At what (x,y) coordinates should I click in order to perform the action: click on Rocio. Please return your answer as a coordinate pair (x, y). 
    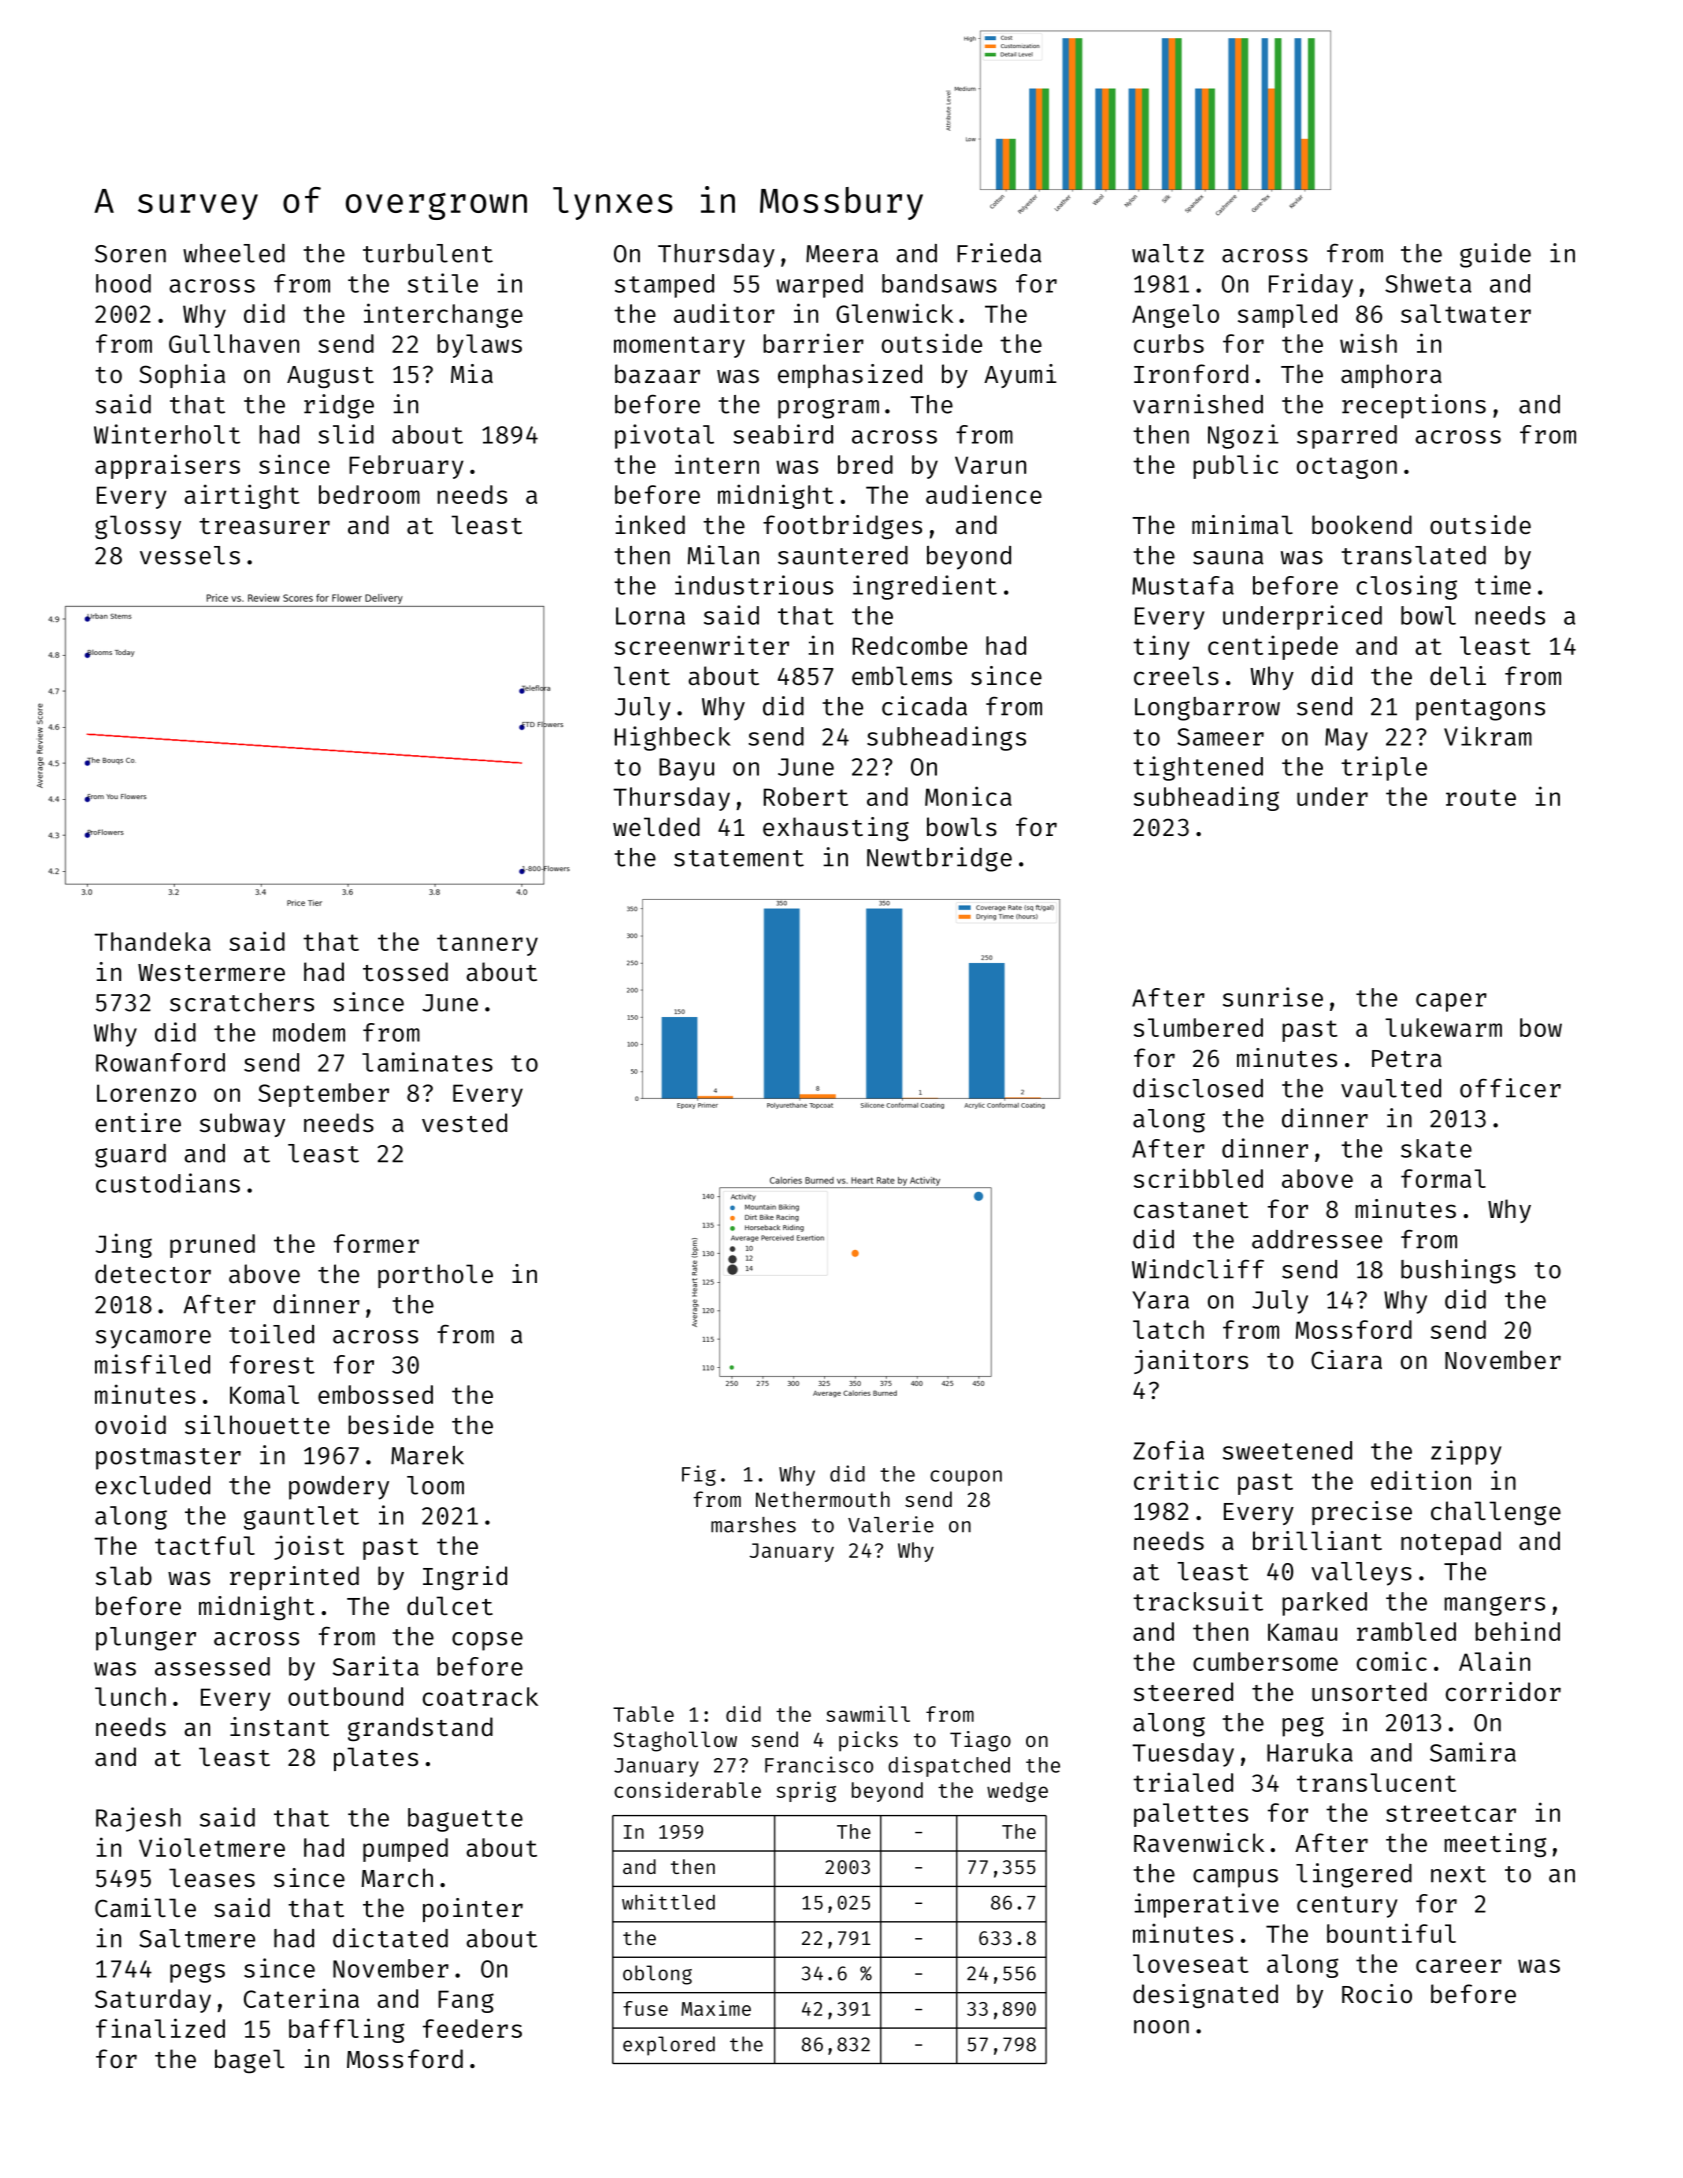
    Looking at the image, I should click on (1377, 1993).
